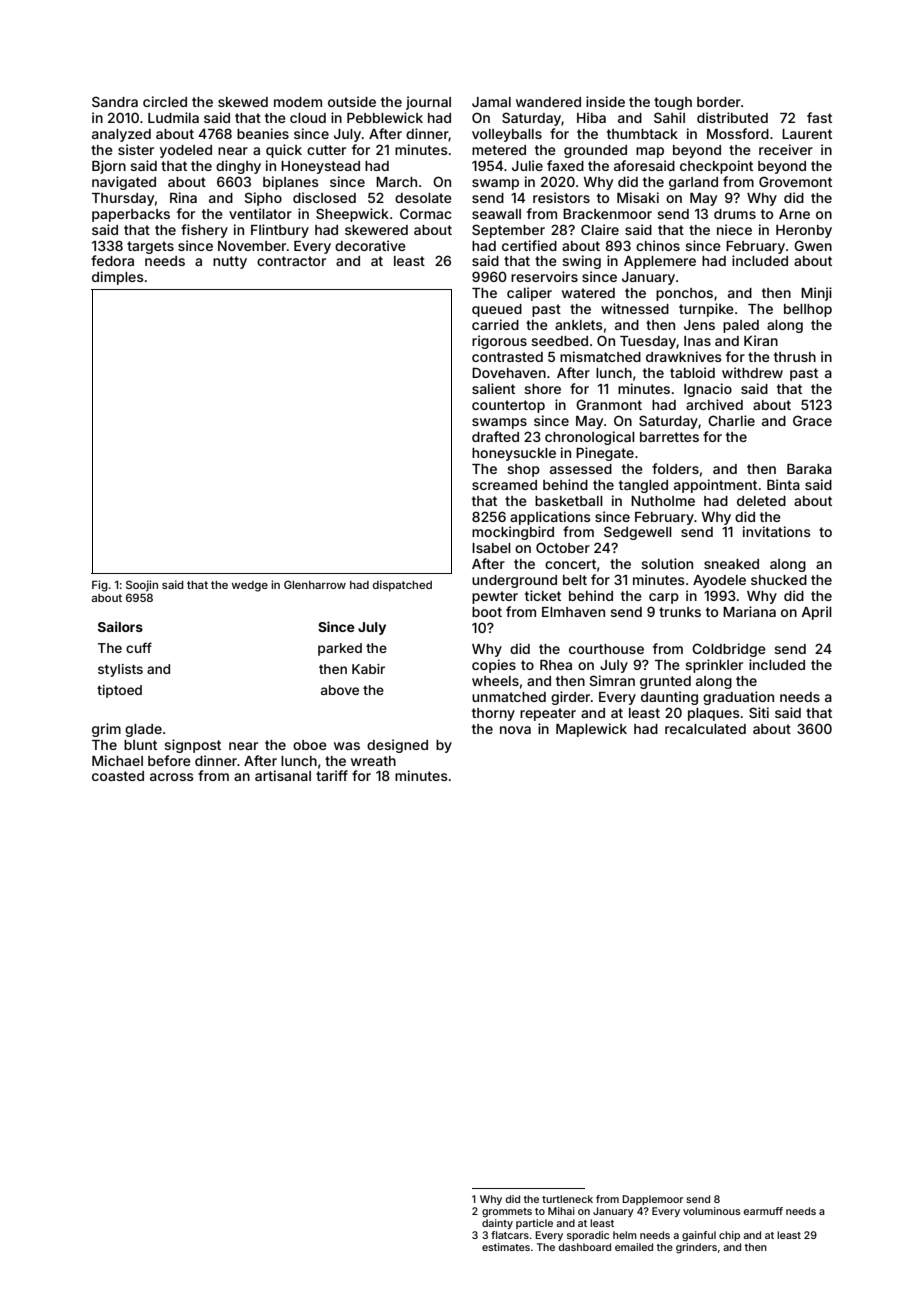 The height and width of the screenshot is (1308, 924). What do you see at coordinates (260, 213) in the screenshot?
I see `ventilator` at bounding box center [260, 213].
